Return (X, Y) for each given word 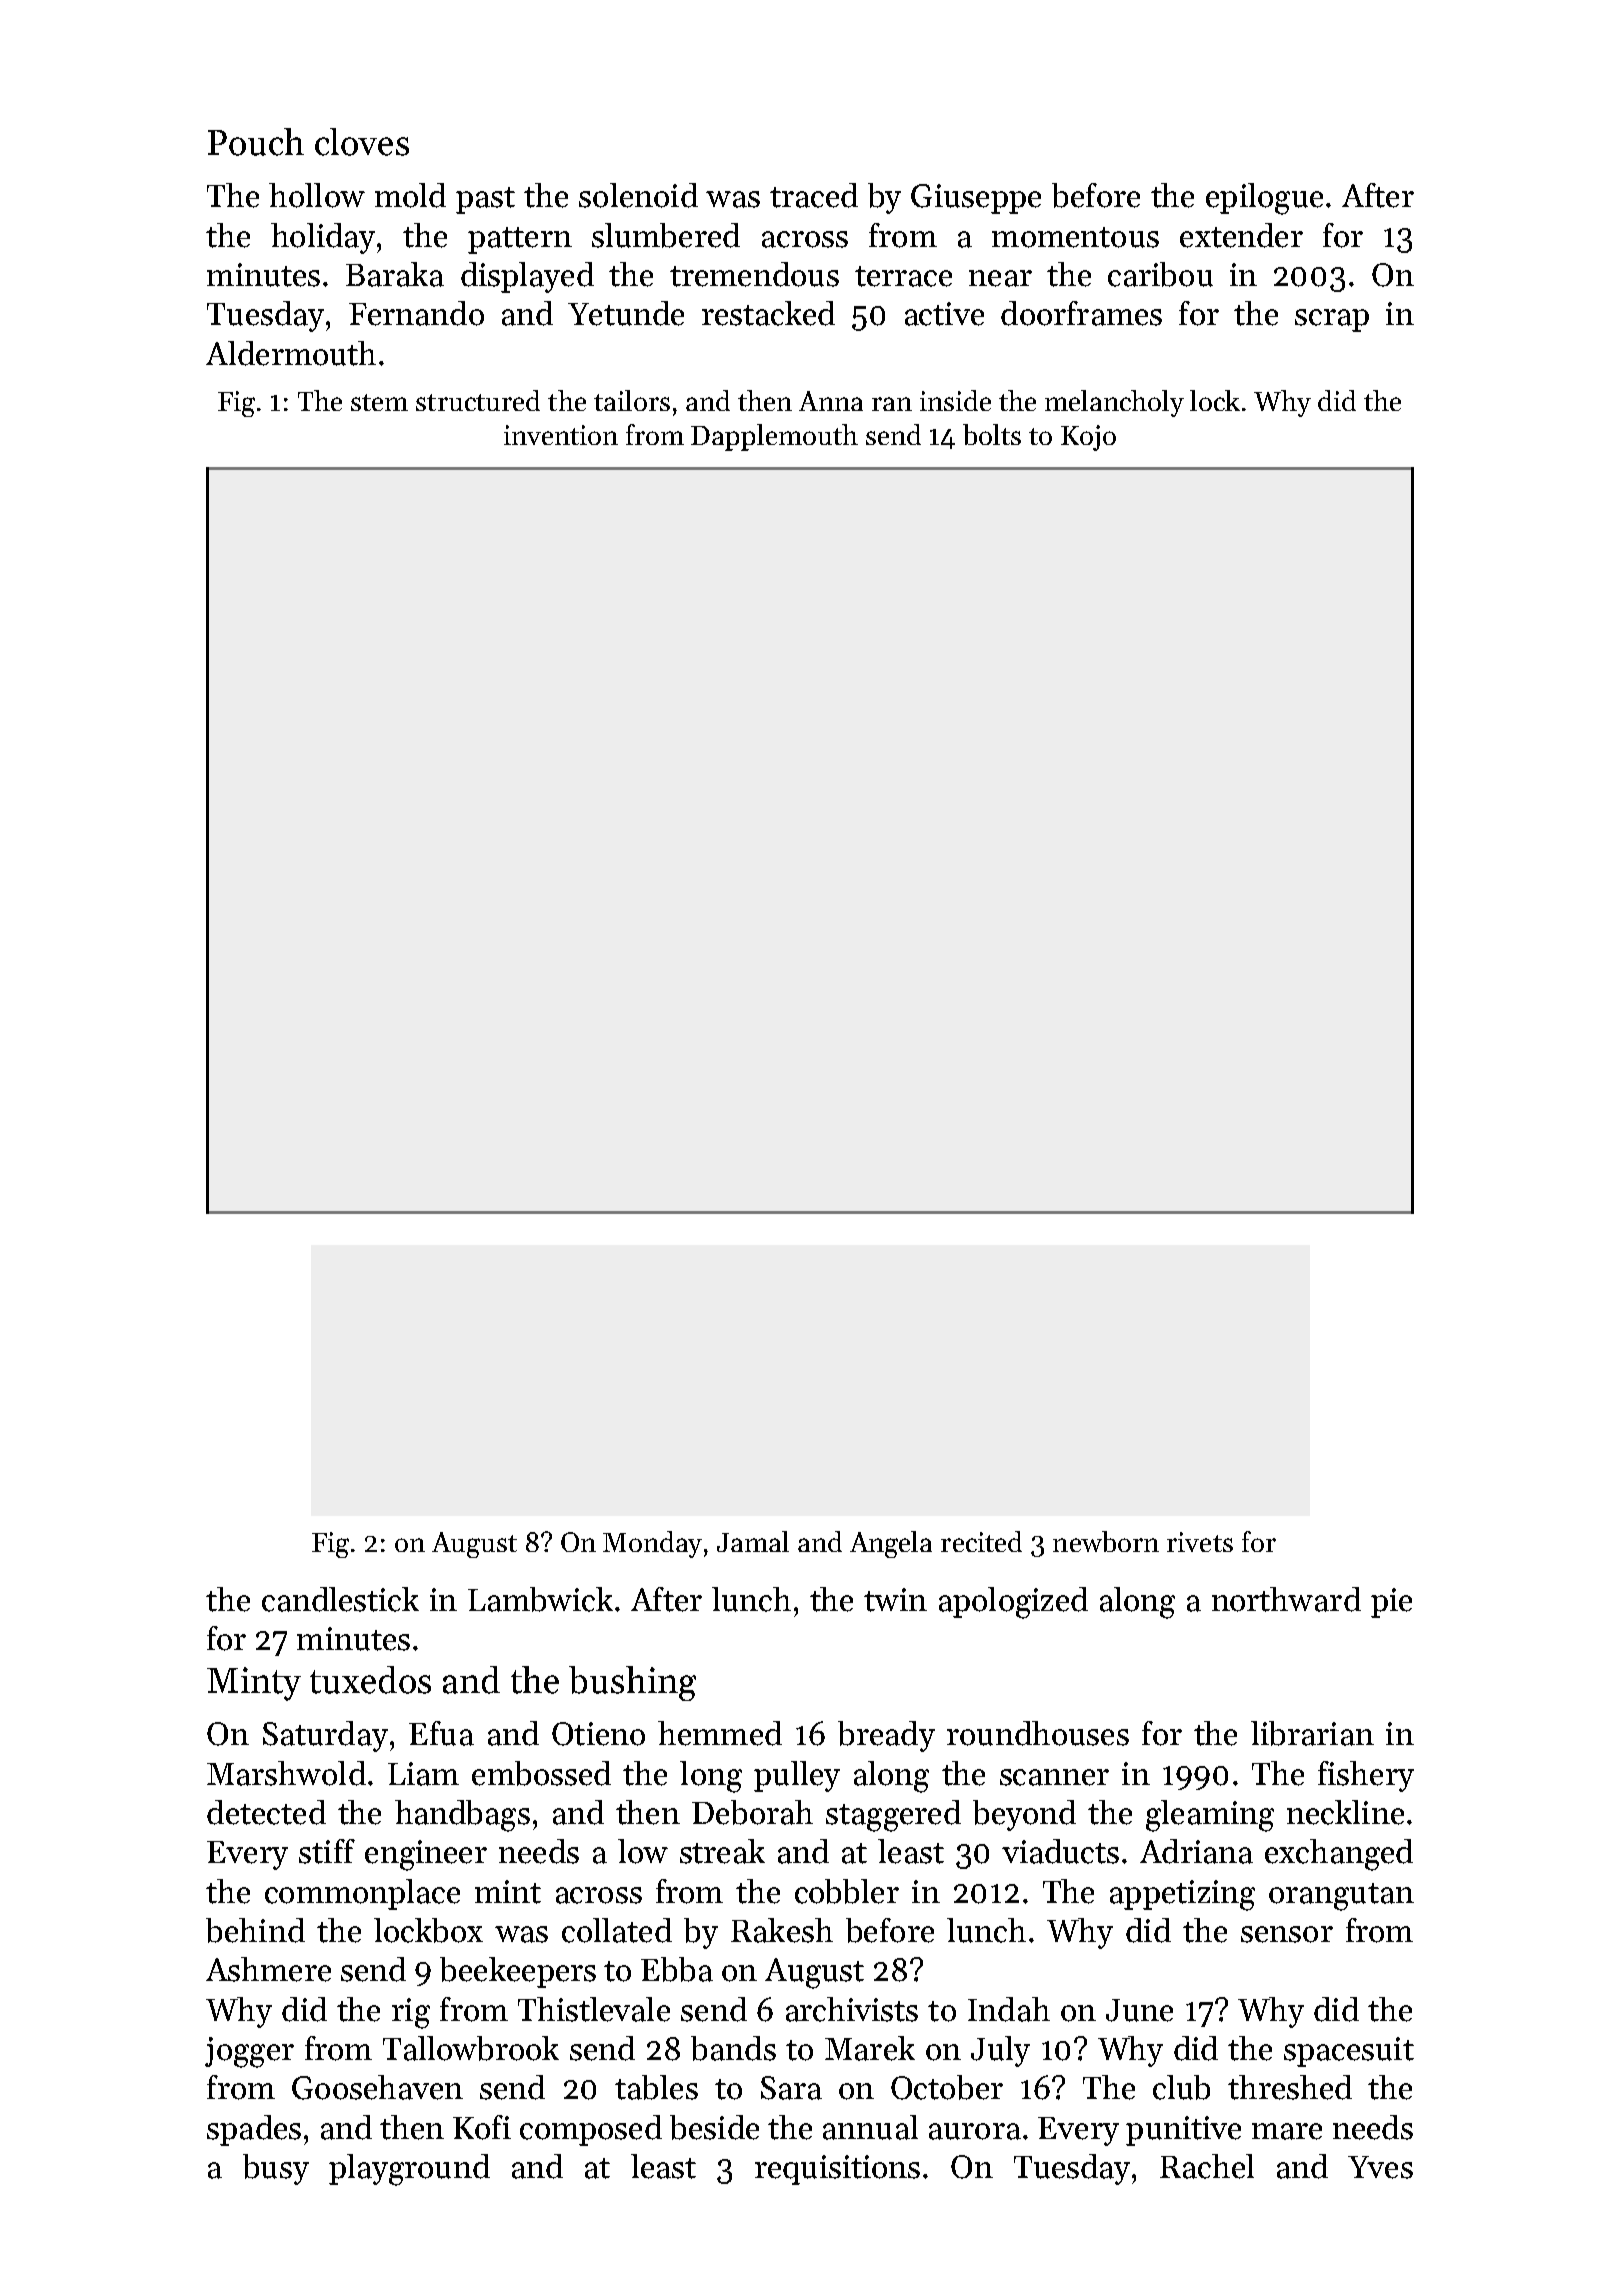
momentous (1075, 237)
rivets (1200, 1542)
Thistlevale (594, 2009)
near (1000, 278)
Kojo (1088, 438)
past (485, 200)
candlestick (340, 1599)
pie (1391, 1603)
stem (379, 402)
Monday (652, 1544)
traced (814, 195)
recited (981, 1541)
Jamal (753, 1541)
